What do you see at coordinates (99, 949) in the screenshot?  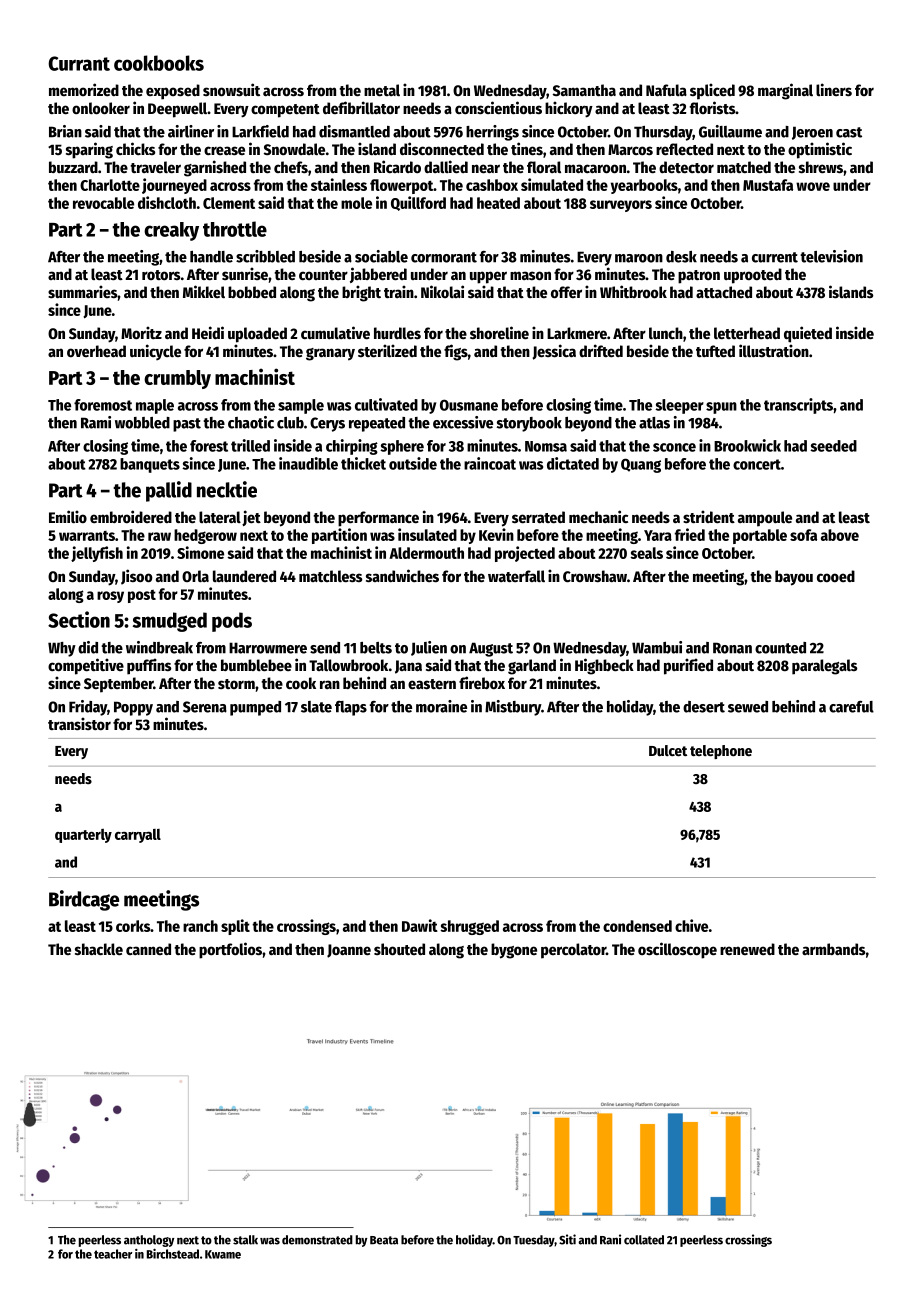 I see `shackle` at bounding box center [99, 949].
